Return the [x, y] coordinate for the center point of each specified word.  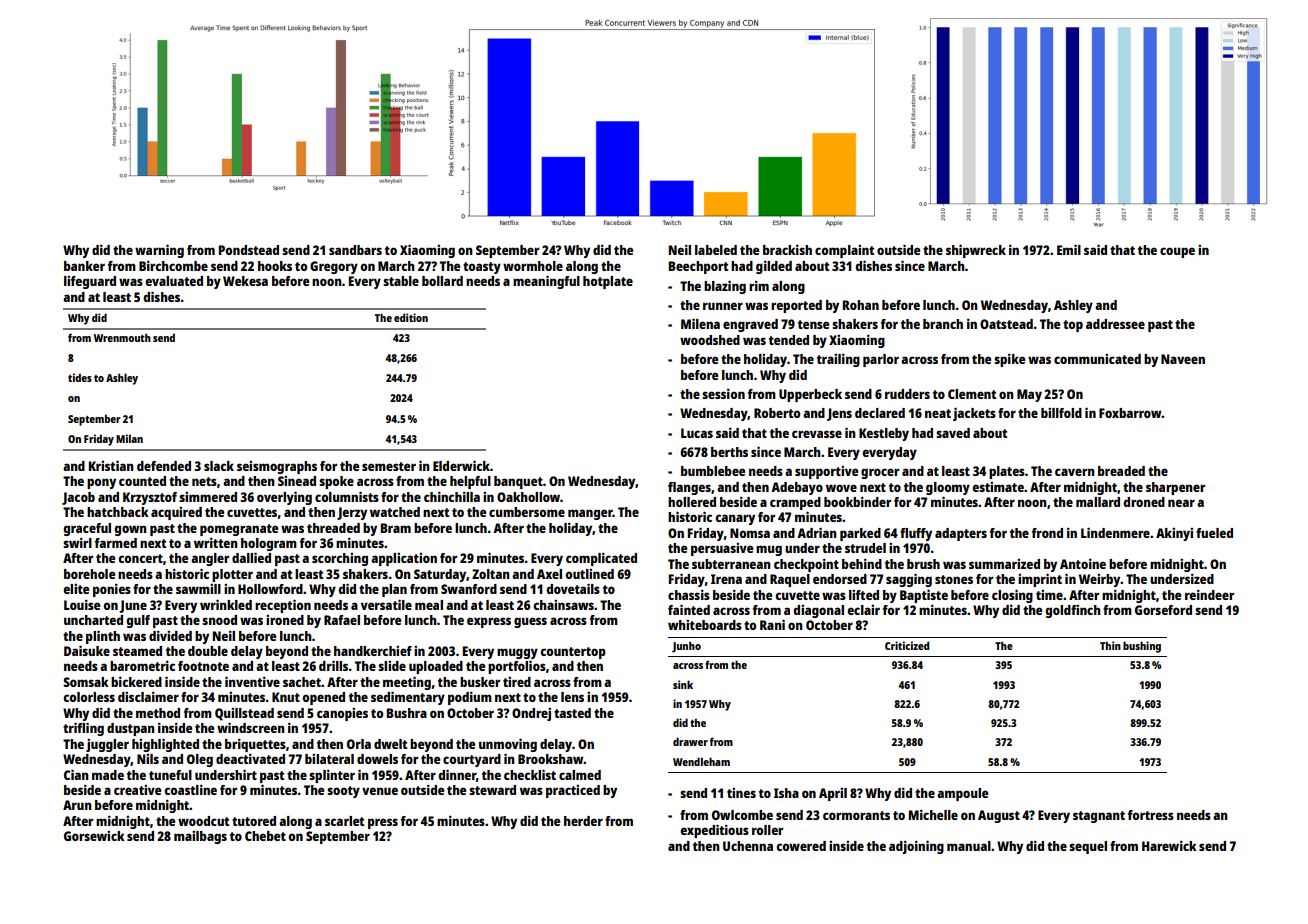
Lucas [697, 433]
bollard [442, 281]
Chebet [265, 836]
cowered [801, 846]
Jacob [78, 498]
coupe [1177, 252]
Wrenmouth [122, 338]
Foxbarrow [1130, 413]
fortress [1151, 815]
